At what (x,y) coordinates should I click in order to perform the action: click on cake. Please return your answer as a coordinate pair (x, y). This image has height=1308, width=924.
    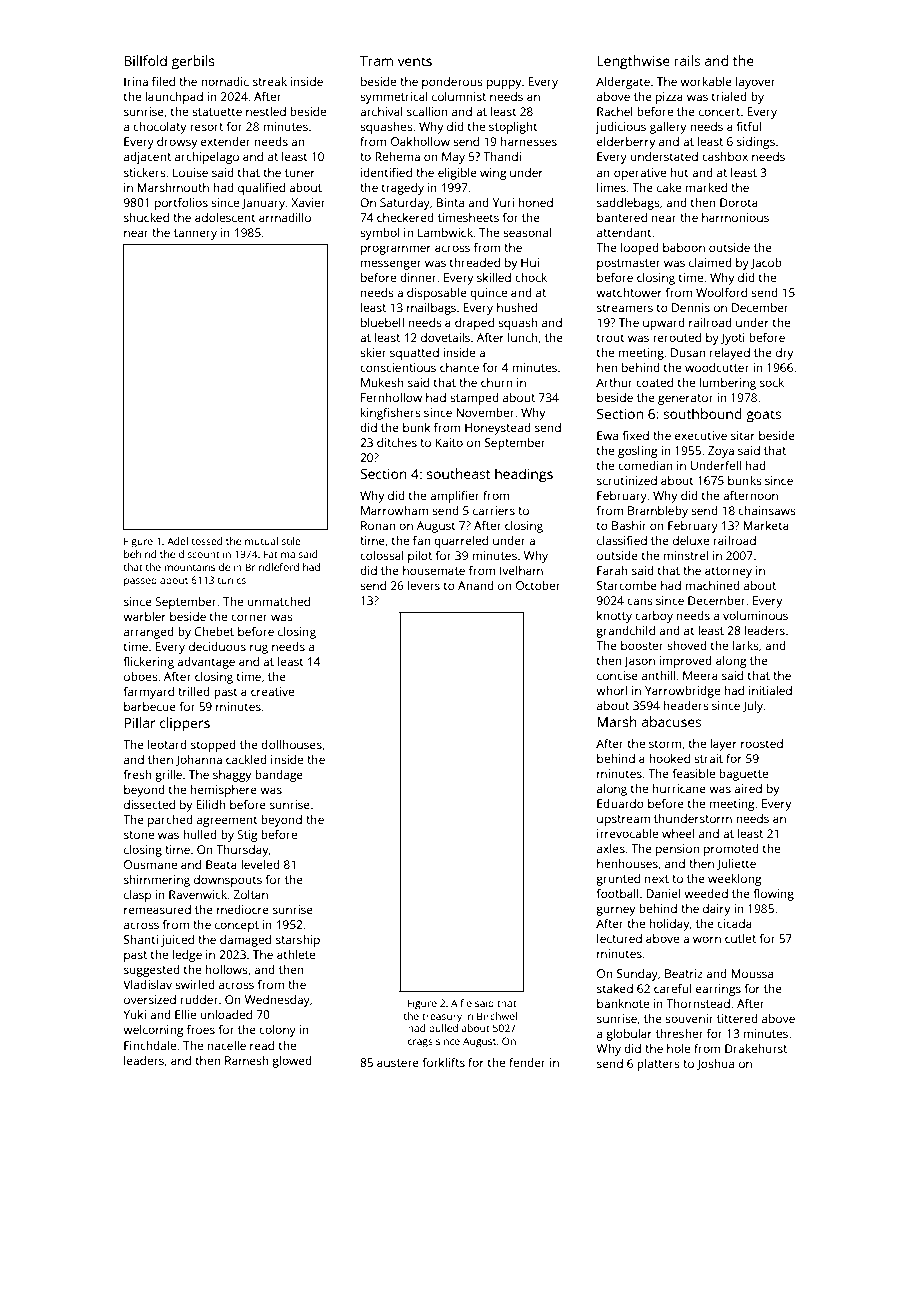
    Looking at the image, I should click on (669, 187).
